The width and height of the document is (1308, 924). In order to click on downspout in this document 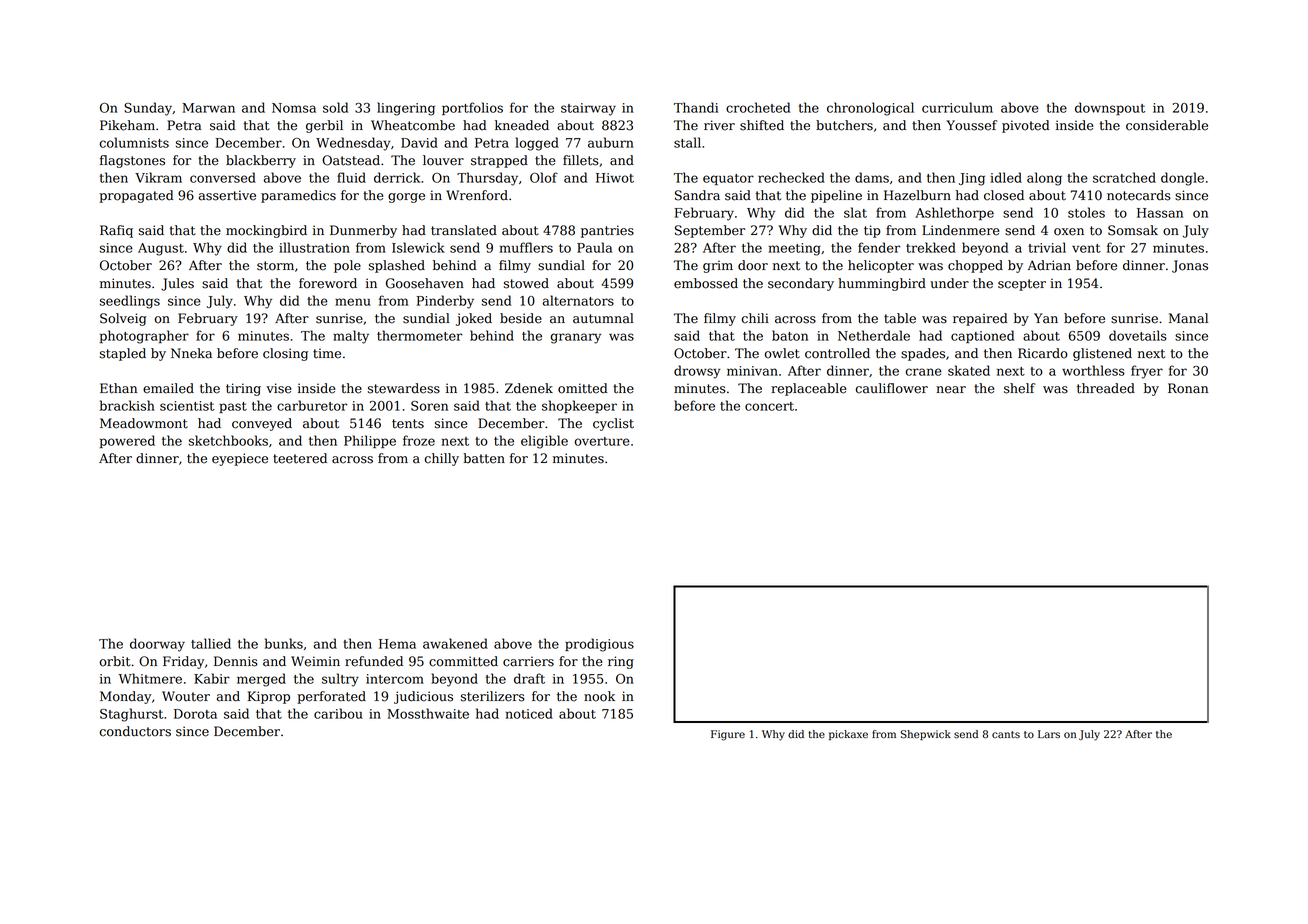, I will do `click(1110, 108)`.
